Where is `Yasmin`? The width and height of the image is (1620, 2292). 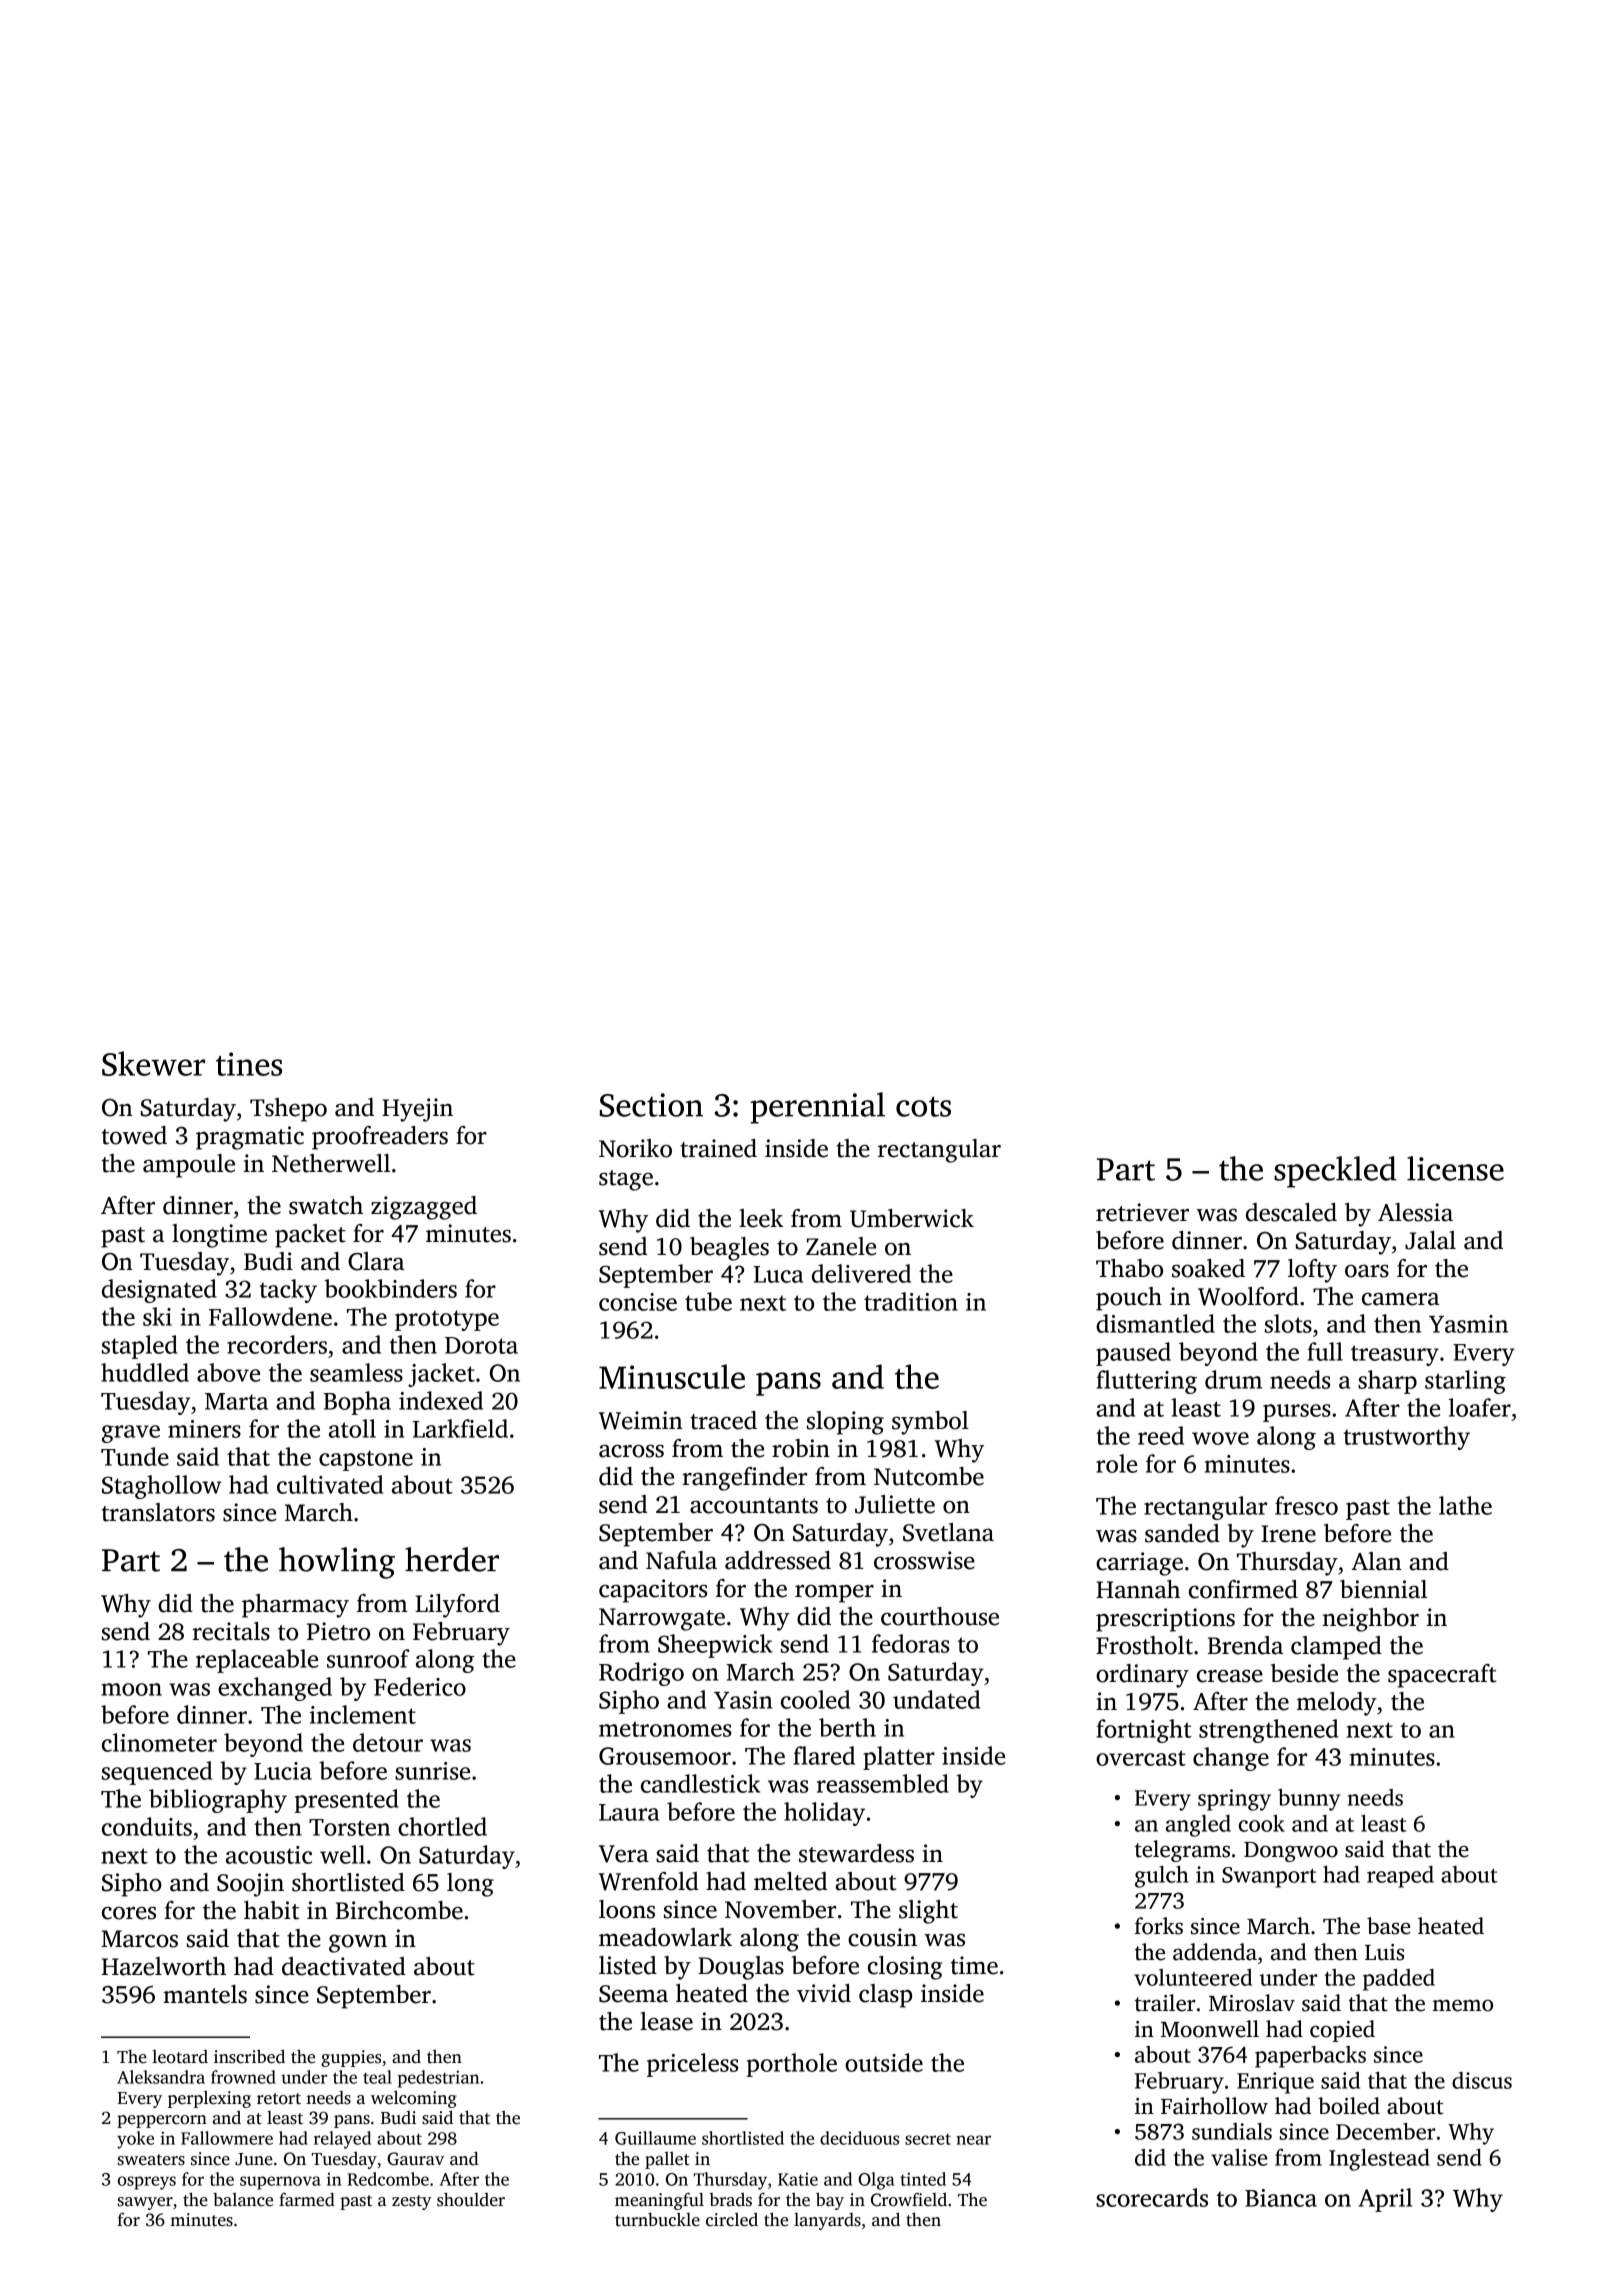
Yasmin is located at coordinates (1468, 1324).
